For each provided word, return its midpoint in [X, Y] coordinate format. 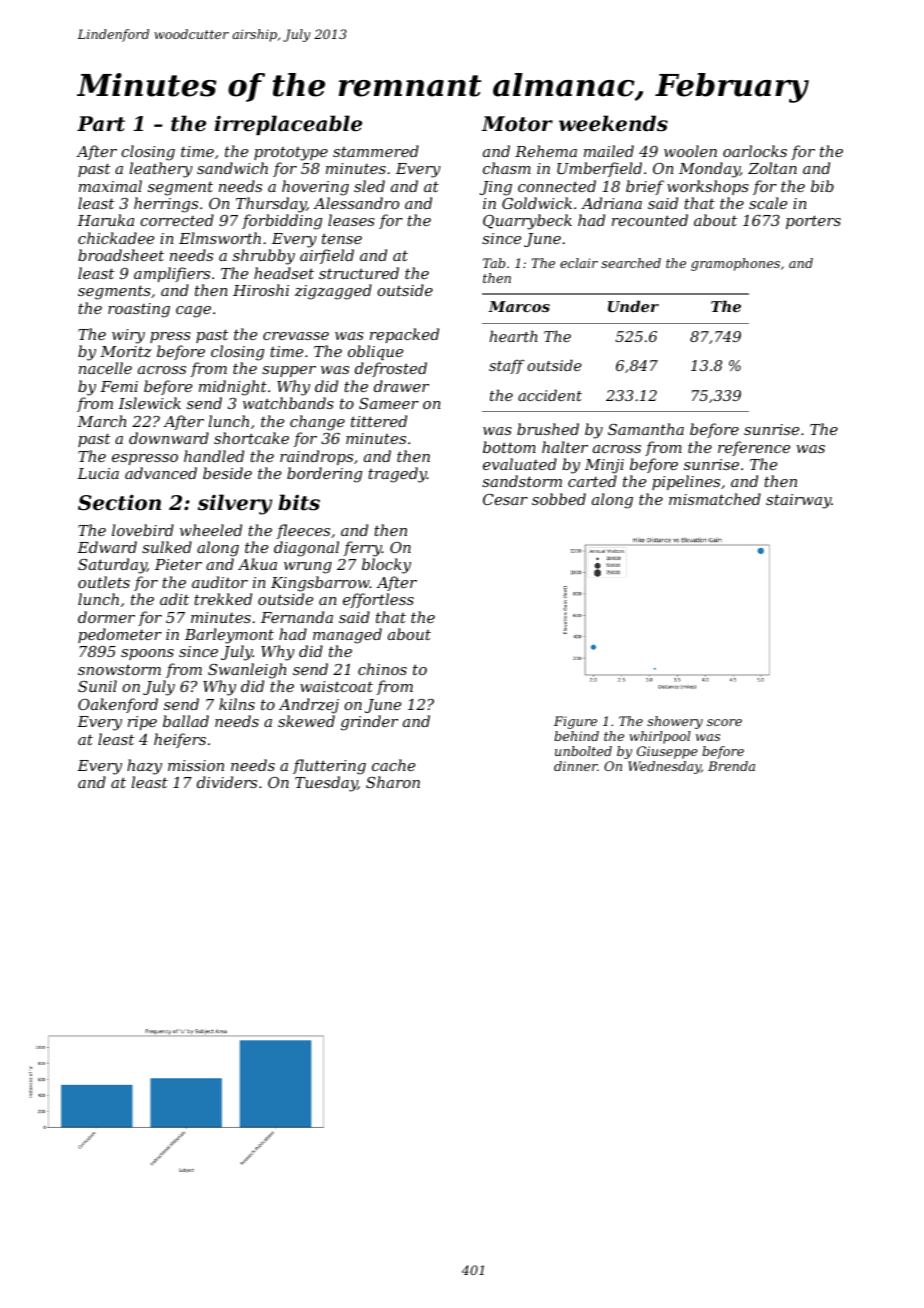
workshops [708, 187]
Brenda [731, 766]
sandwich [232, 168]
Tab [494, 263]
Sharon [393, 782]
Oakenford [118, 705]
